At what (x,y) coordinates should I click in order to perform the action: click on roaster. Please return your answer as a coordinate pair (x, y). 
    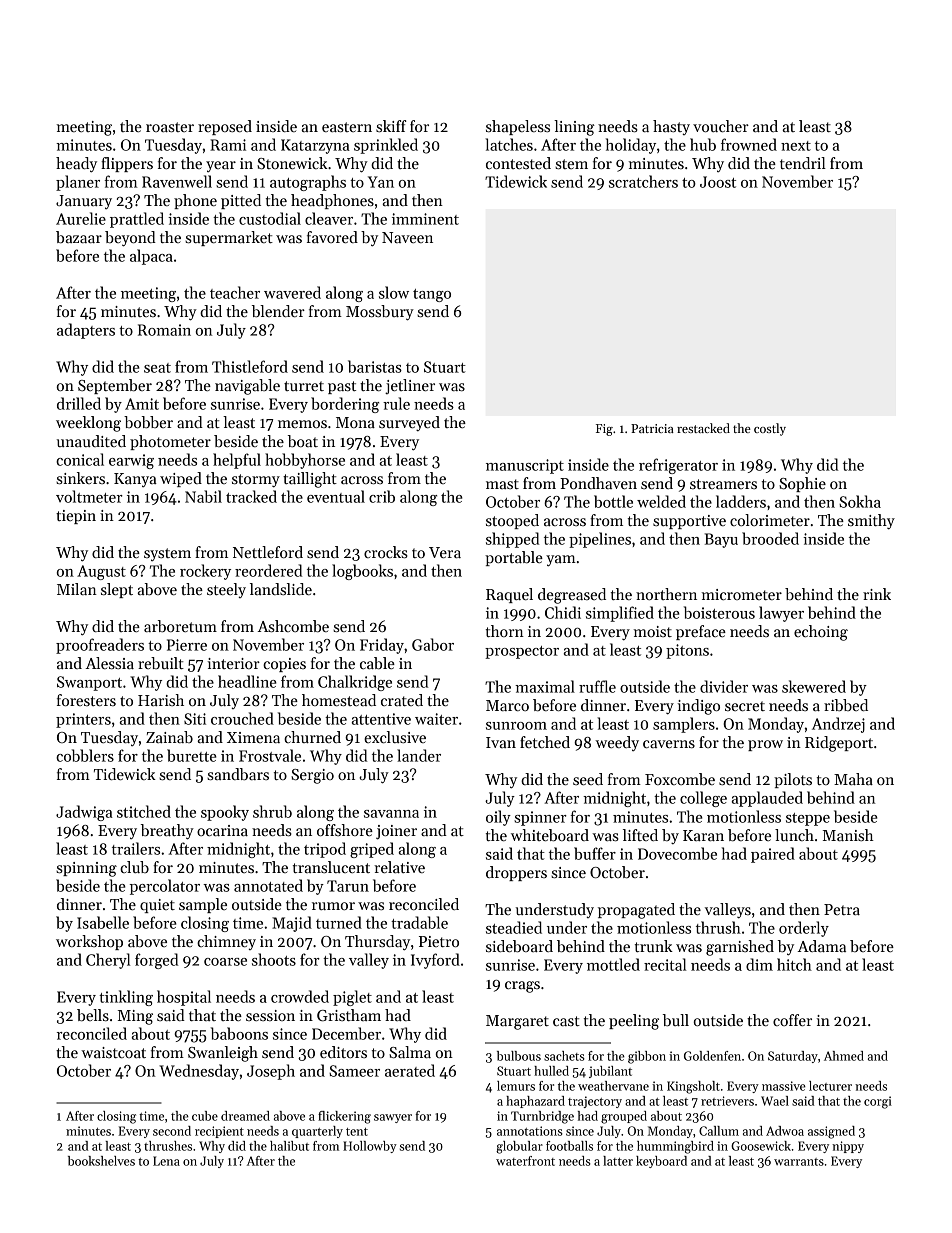
    Looking at the image, I should click on (170, 127).
